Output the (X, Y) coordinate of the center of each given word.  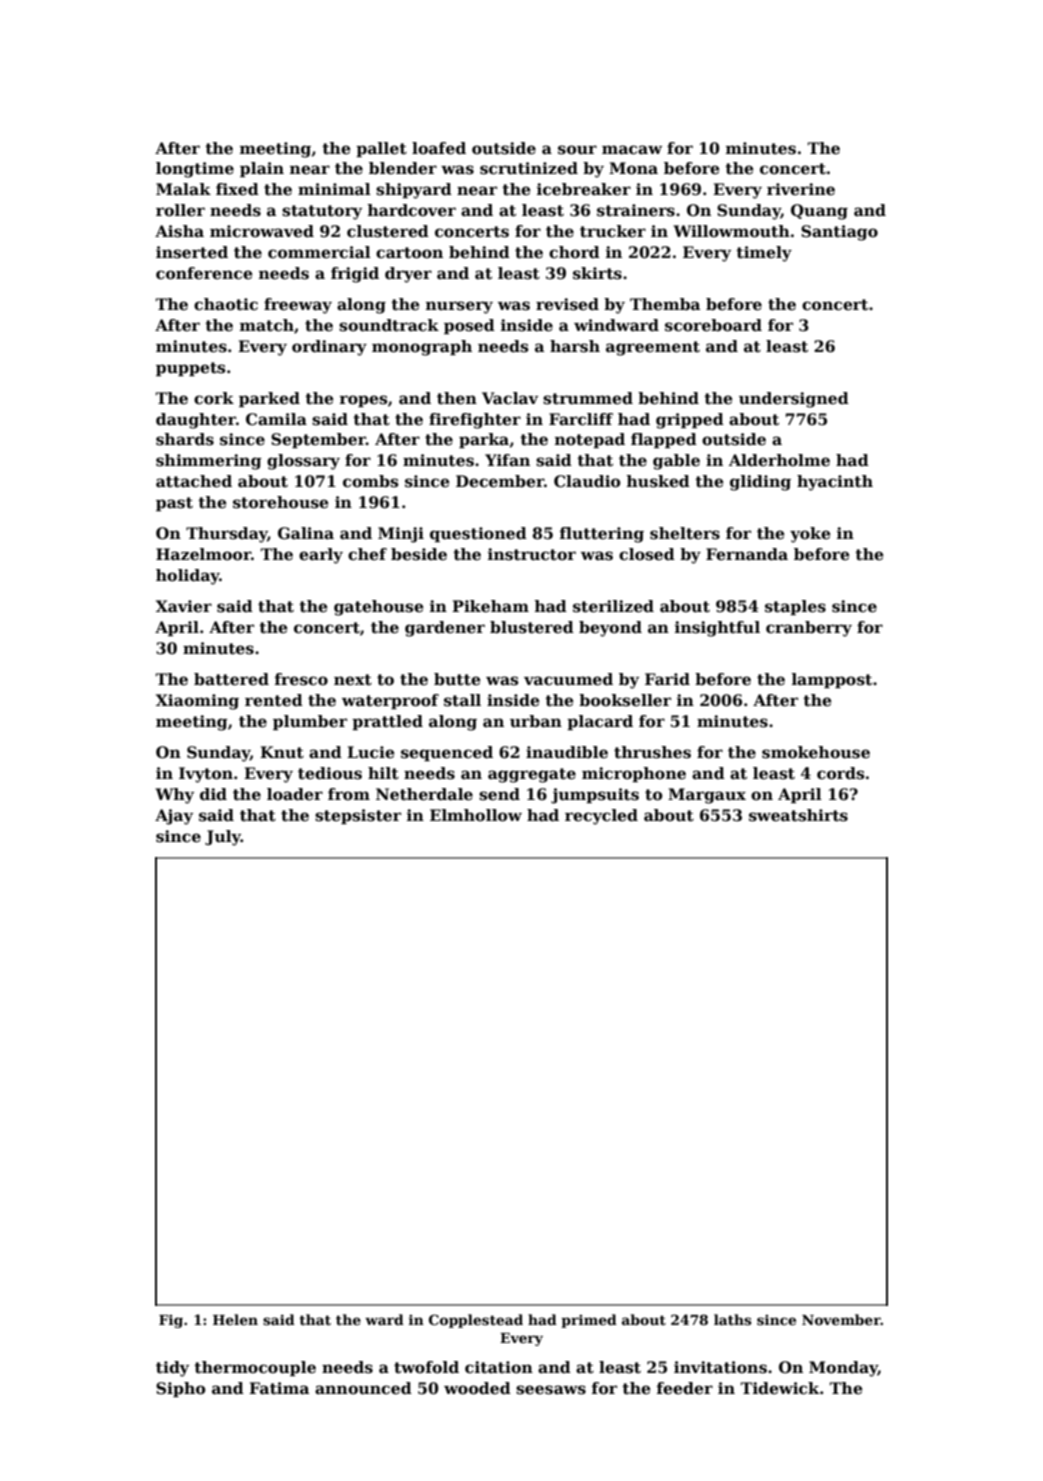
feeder (685, 1388)
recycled (601, 817)
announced (363, 1388)
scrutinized (529, 168)
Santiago (839, 233)
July (223, 838)
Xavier (184, 606)
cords (841, 773)
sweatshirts (798, 815)
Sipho (180, 1389)
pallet (381, 149)
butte (457, 679)
